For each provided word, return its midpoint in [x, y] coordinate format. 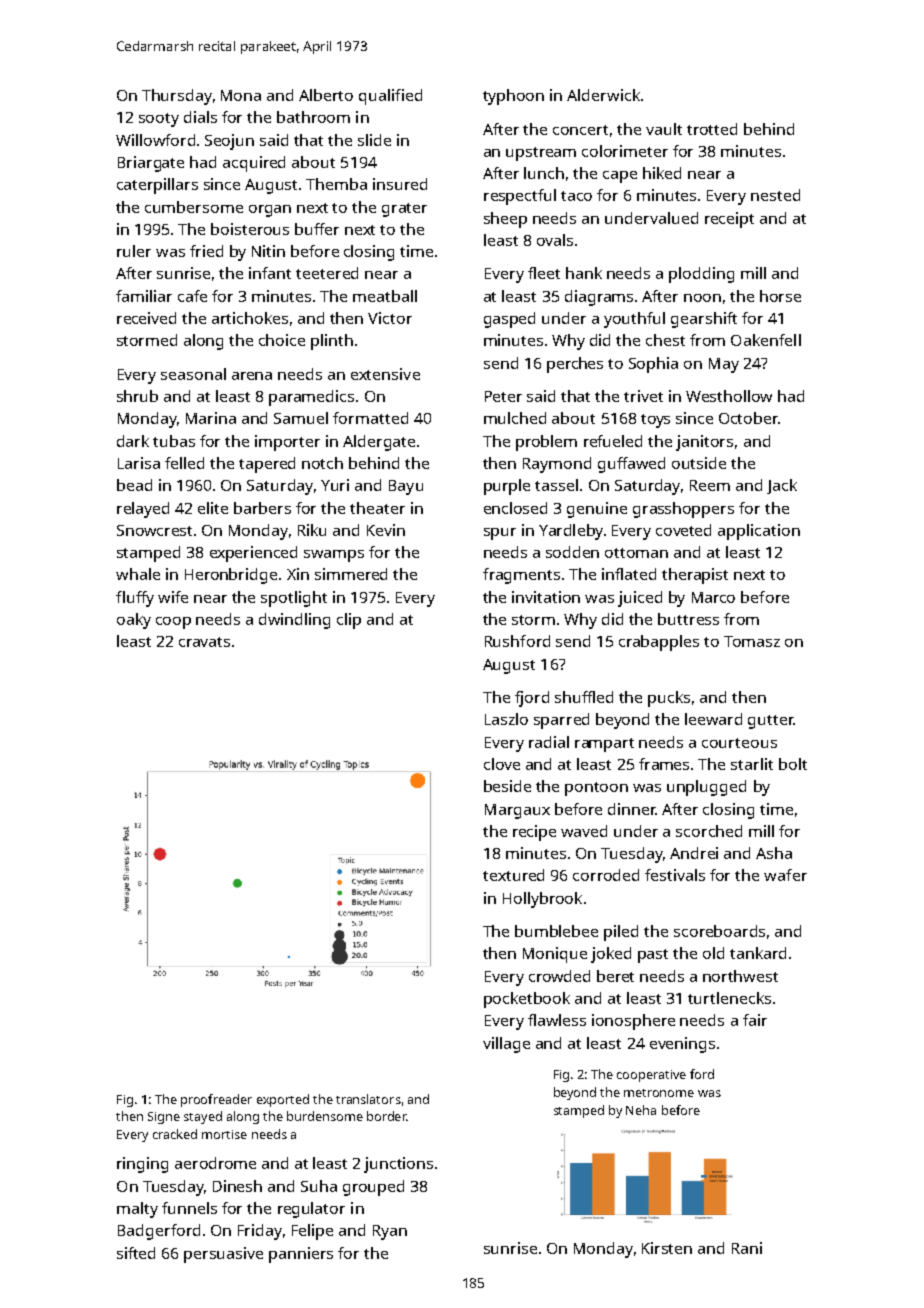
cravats [204, 642]
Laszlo [506, 719]
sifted [136, 1253]
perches [575, 365]
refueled [613, 441]
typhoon [513, 97]
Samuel [301, 418]
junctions [398, 1165]
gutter [770, 722]
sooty [159, 120]
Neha [641, 1110]
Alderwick [603, 95]
